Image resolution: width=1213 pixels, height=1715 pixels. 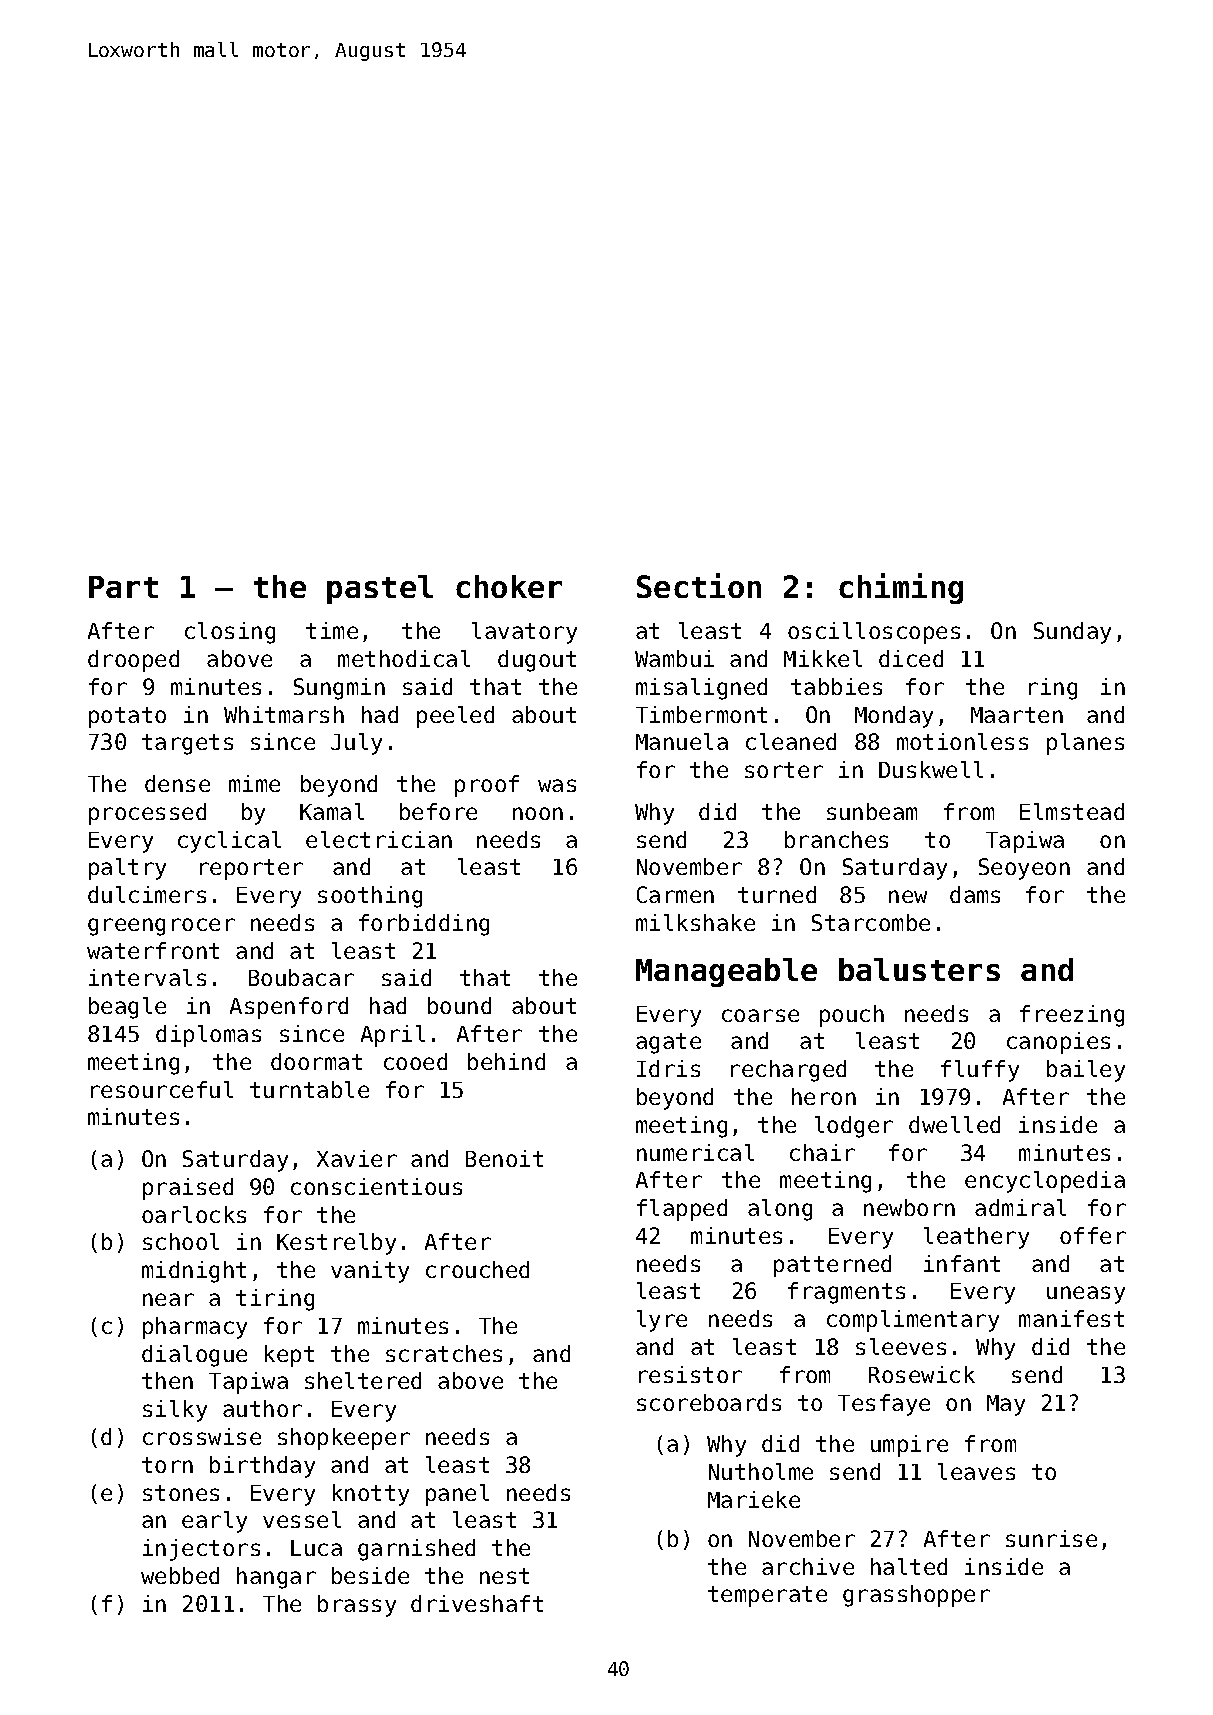 What do you see at coordinates (874, 633) in the screenshot?
I see `oscilloscopes` at bounding box center [874, 633].
